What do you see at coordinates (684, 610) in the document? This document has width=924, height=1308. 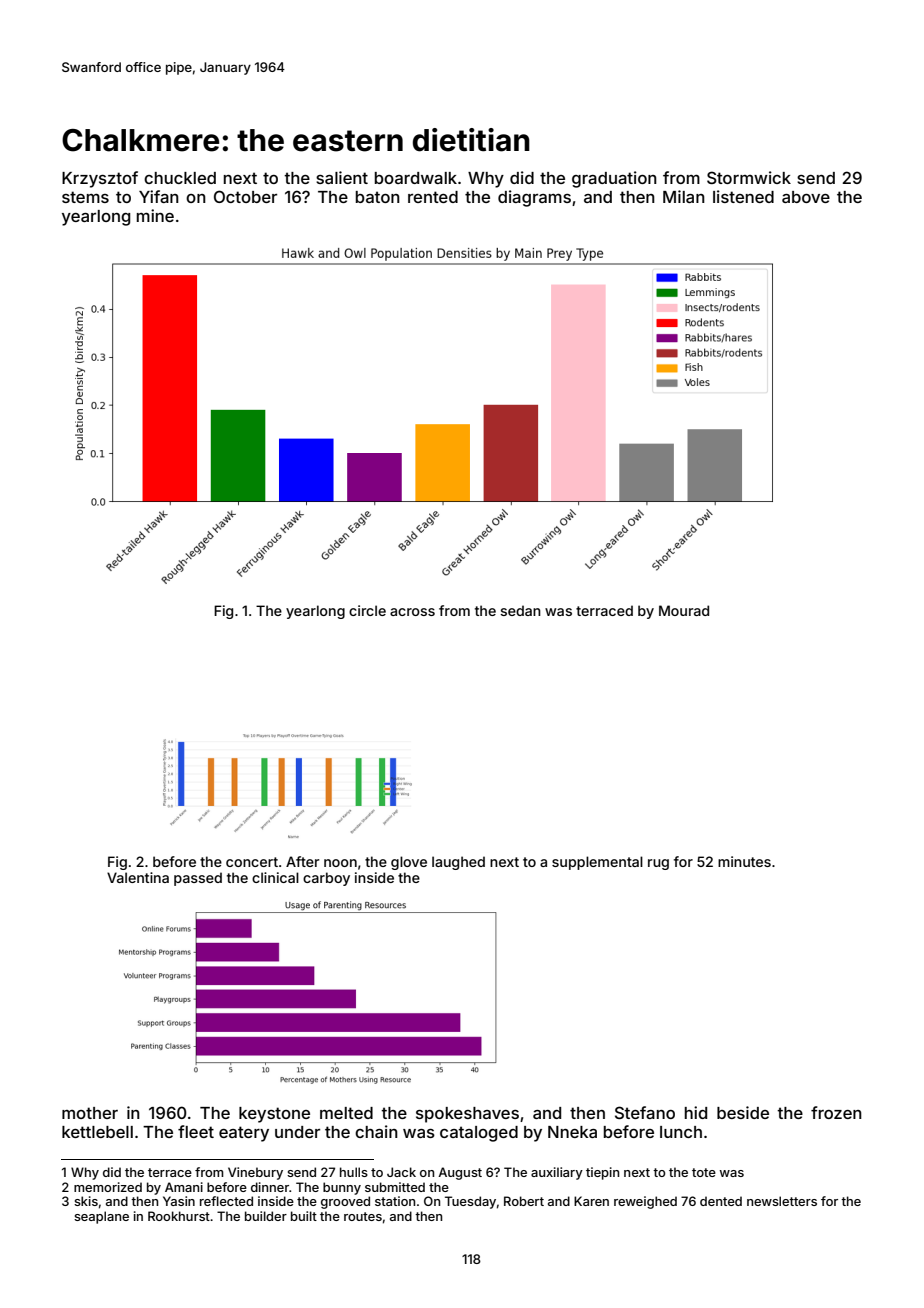 I see `Mourad` at bounding box center [684, 610].
